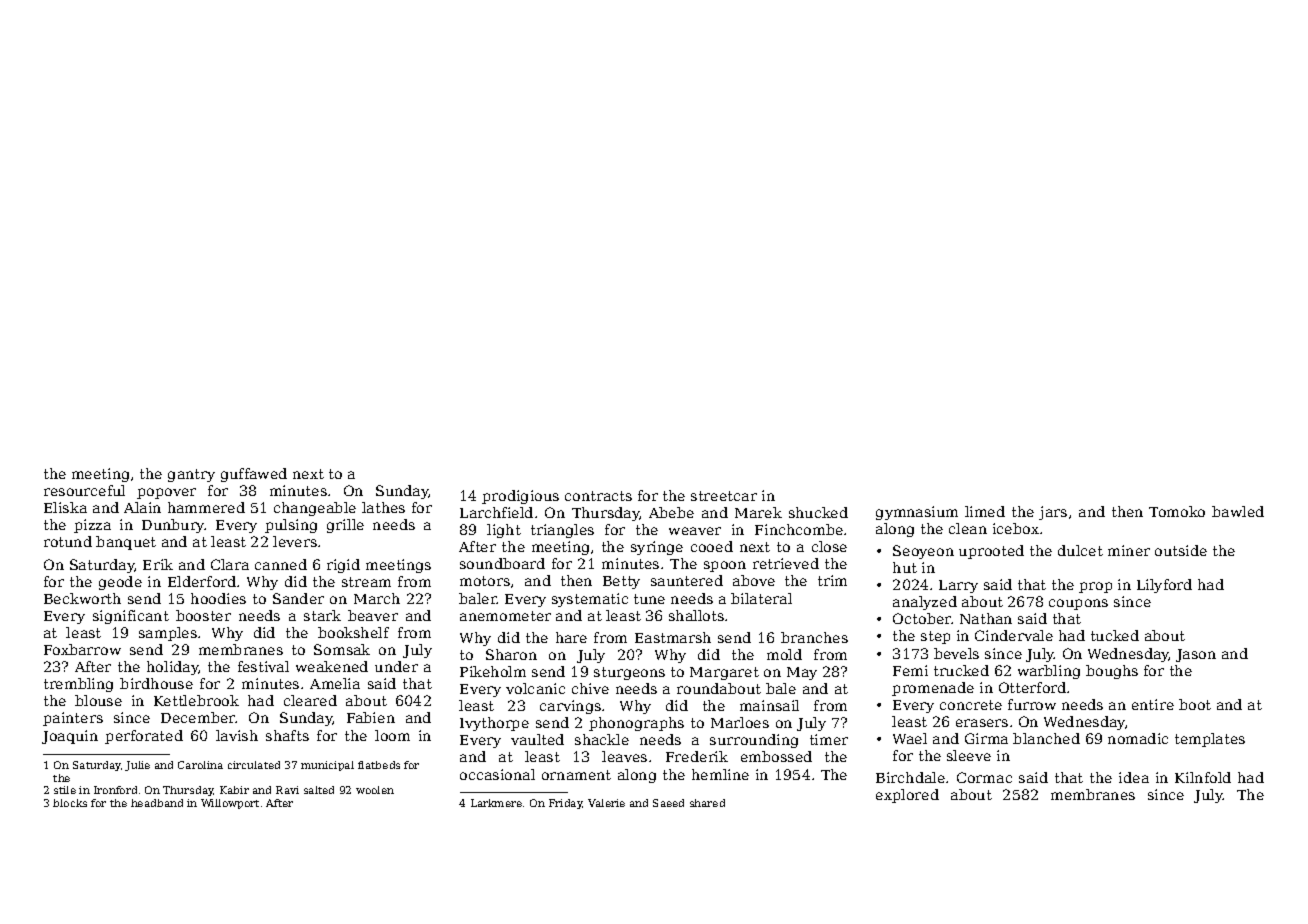 This page has width=1308, height=924. Describe the element at coordinates (958, 586) in the page. I see `Larry` at that location.
